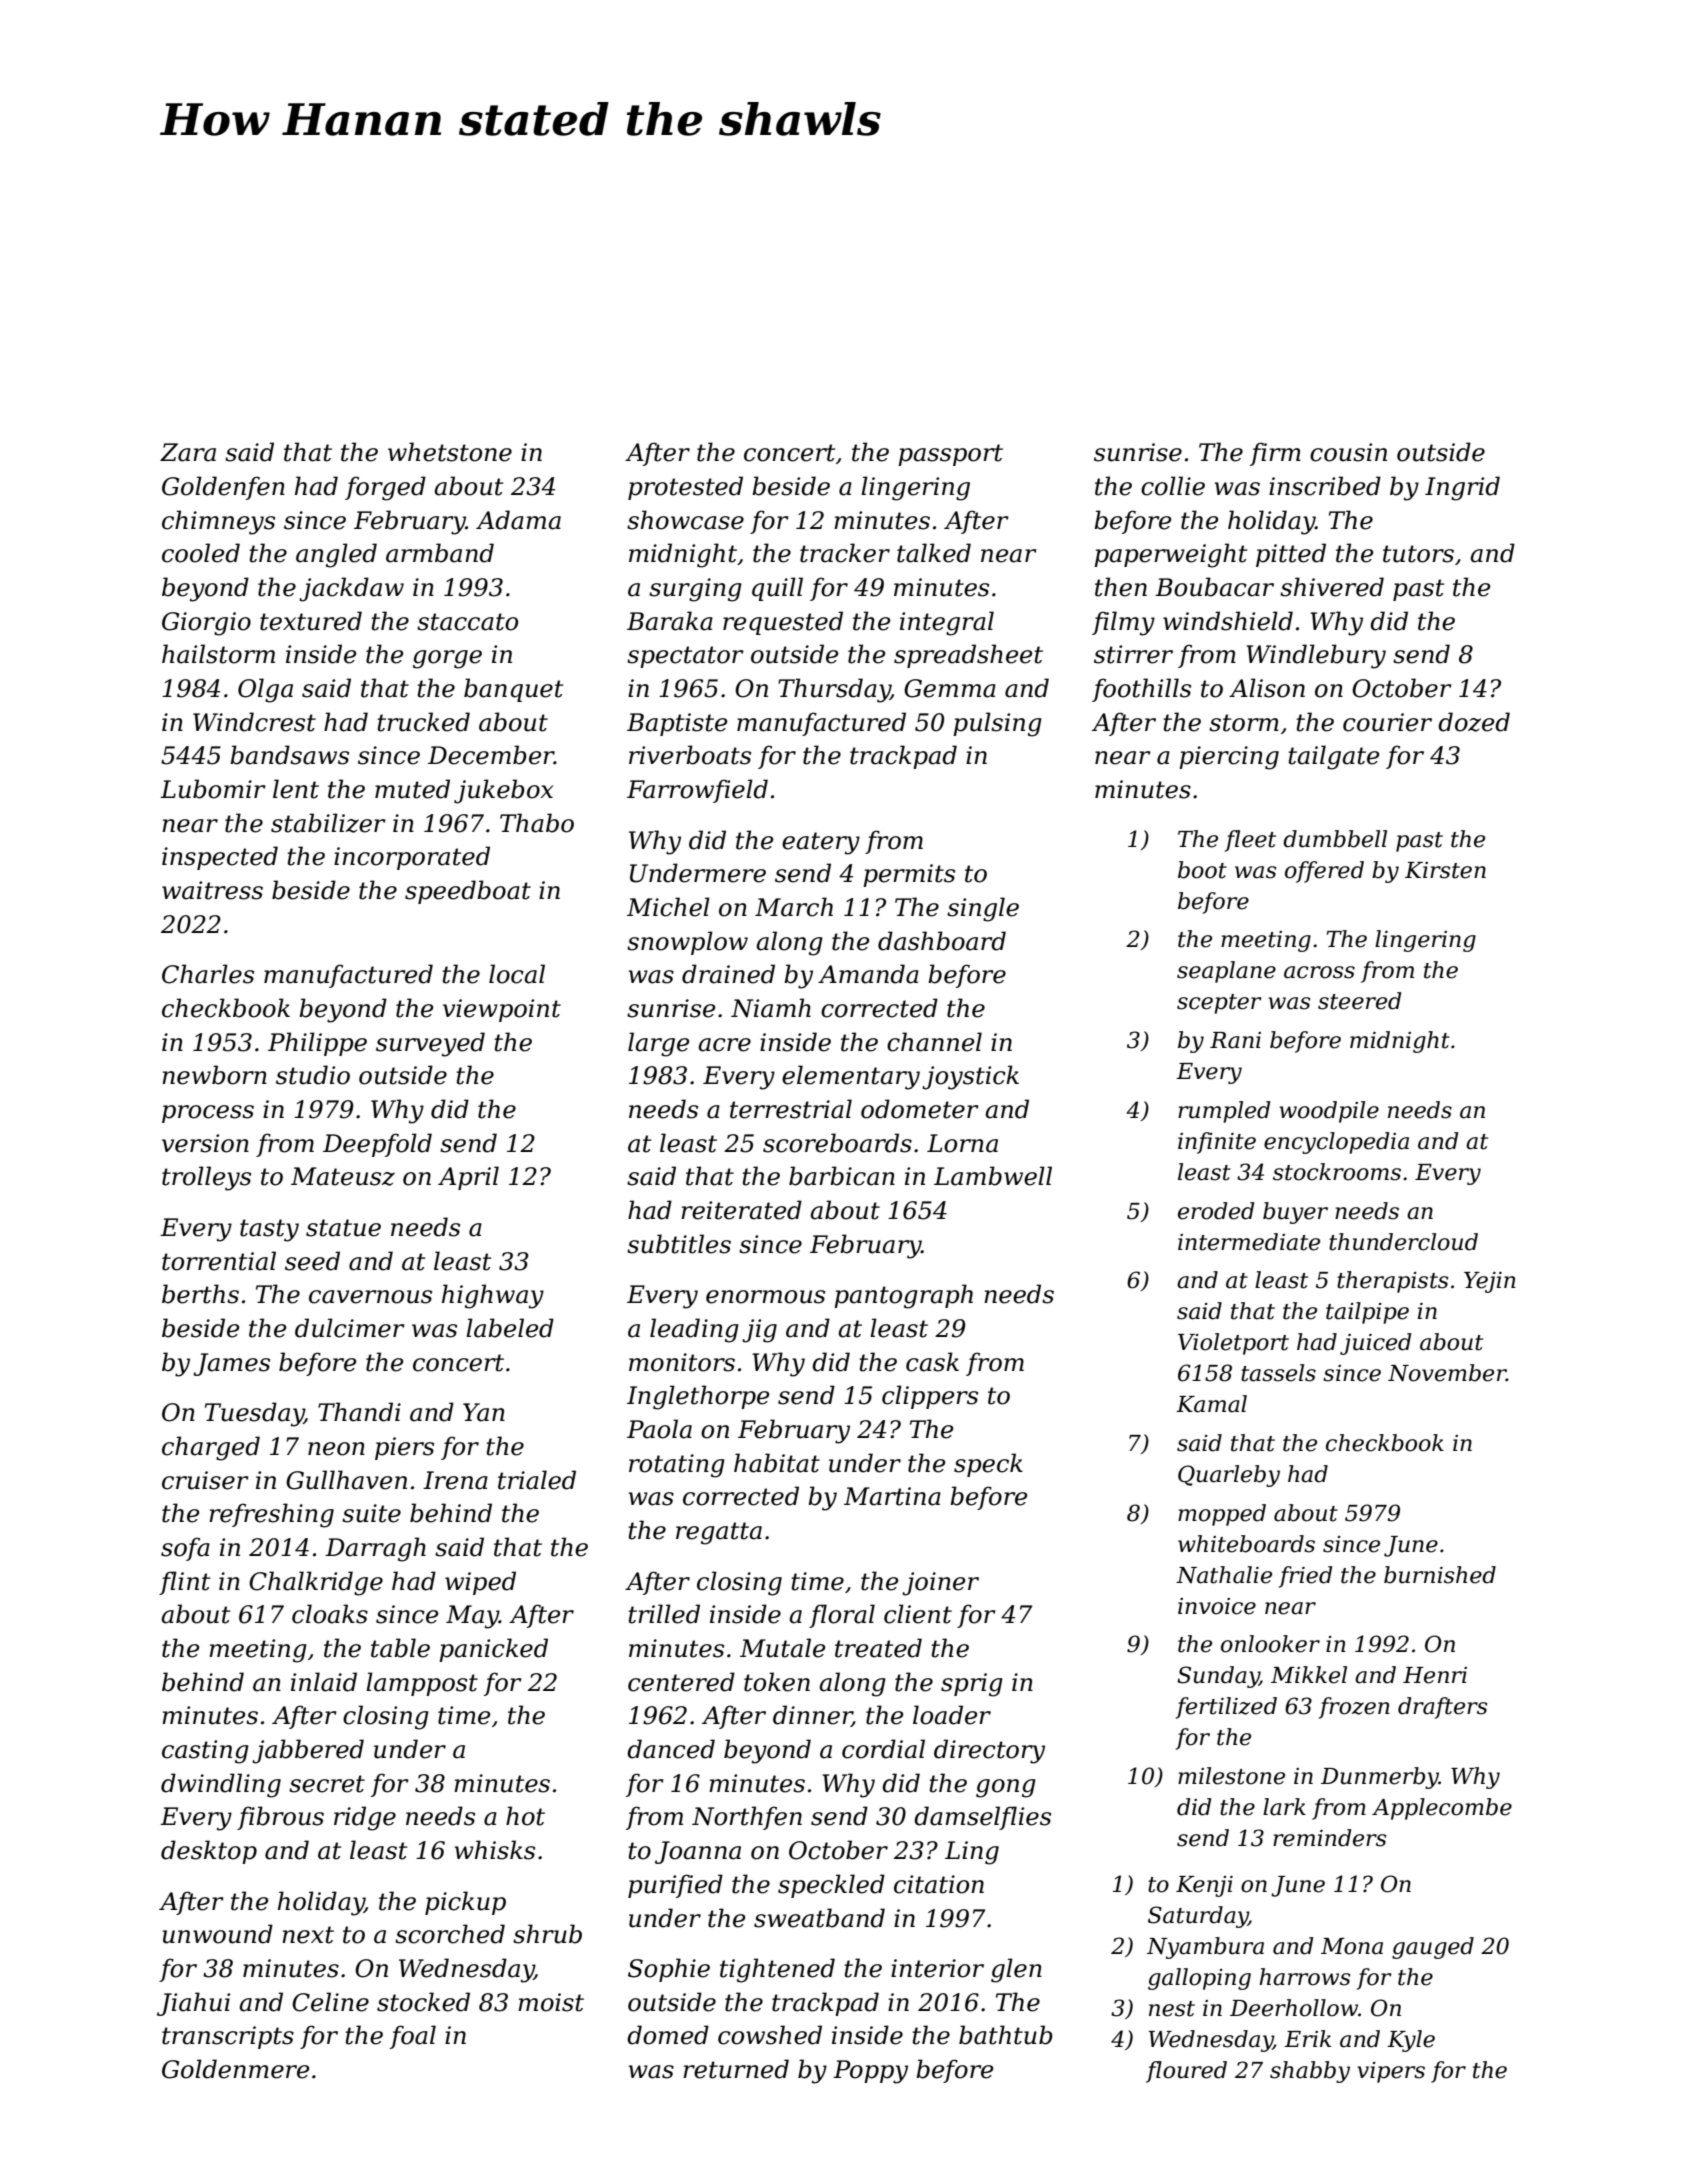 The image size is (1683, 2178). Describe the element at coordinates (777, 1970) in the screenshot. I see `tightened` at that location.
